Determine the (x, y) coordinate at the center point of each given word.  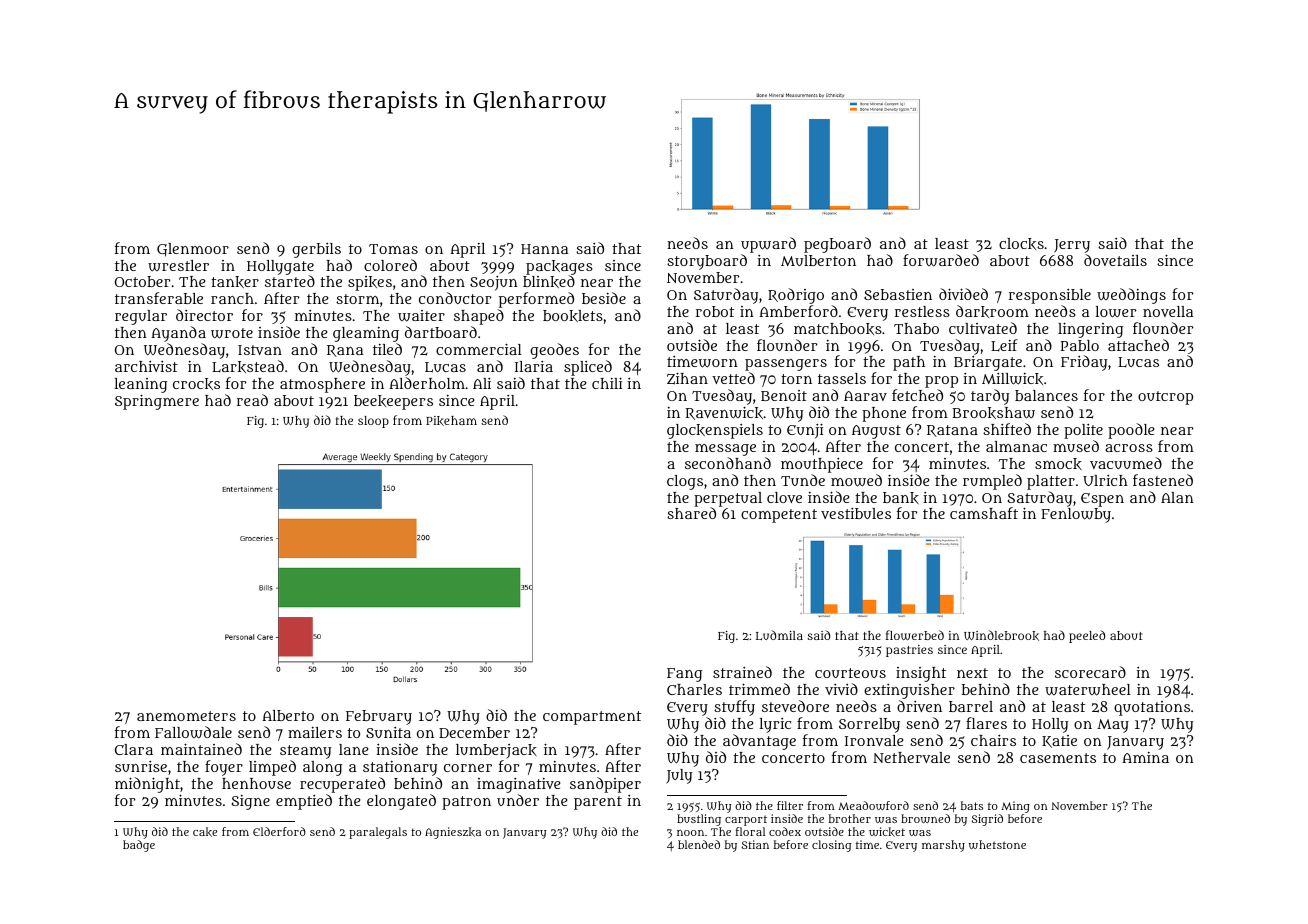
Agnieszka (453, 833)
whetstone (997, 844)
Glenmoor (193, 250)
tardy (990, 397)
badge (139, 846)
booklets (573, 316)
